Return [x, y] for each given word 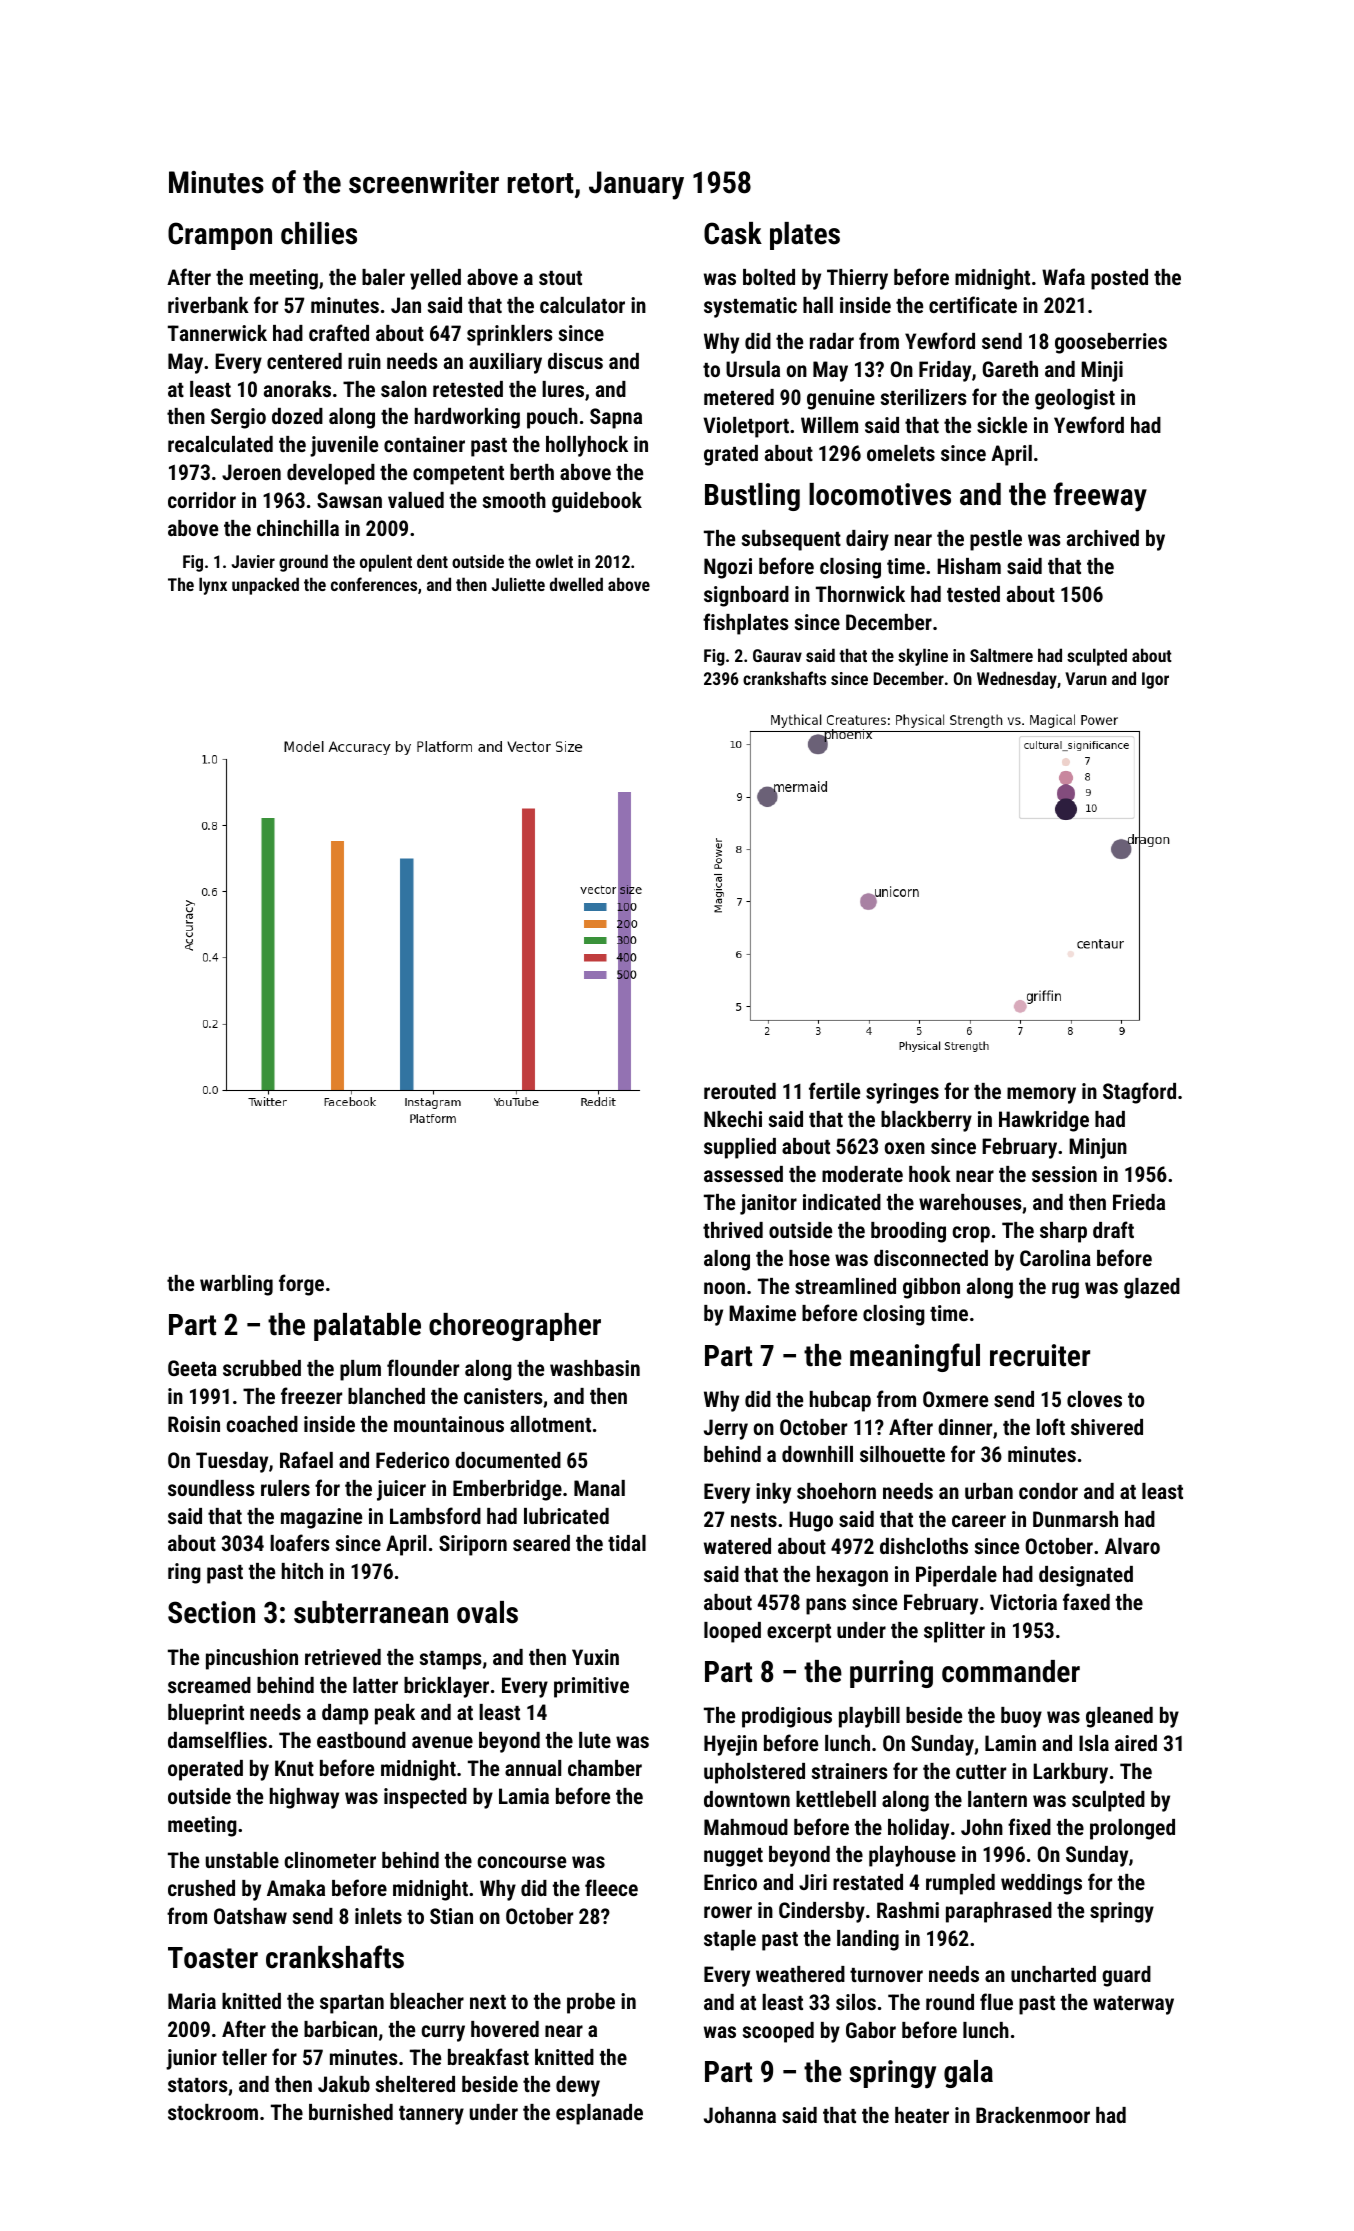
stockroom [213, 2112]
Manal [599, 1488]
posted [1119, 279]
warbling [236, 1285]
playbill [869, 1717]
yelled [435, 279]
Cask [733, 233]
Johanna [740, 2115]
